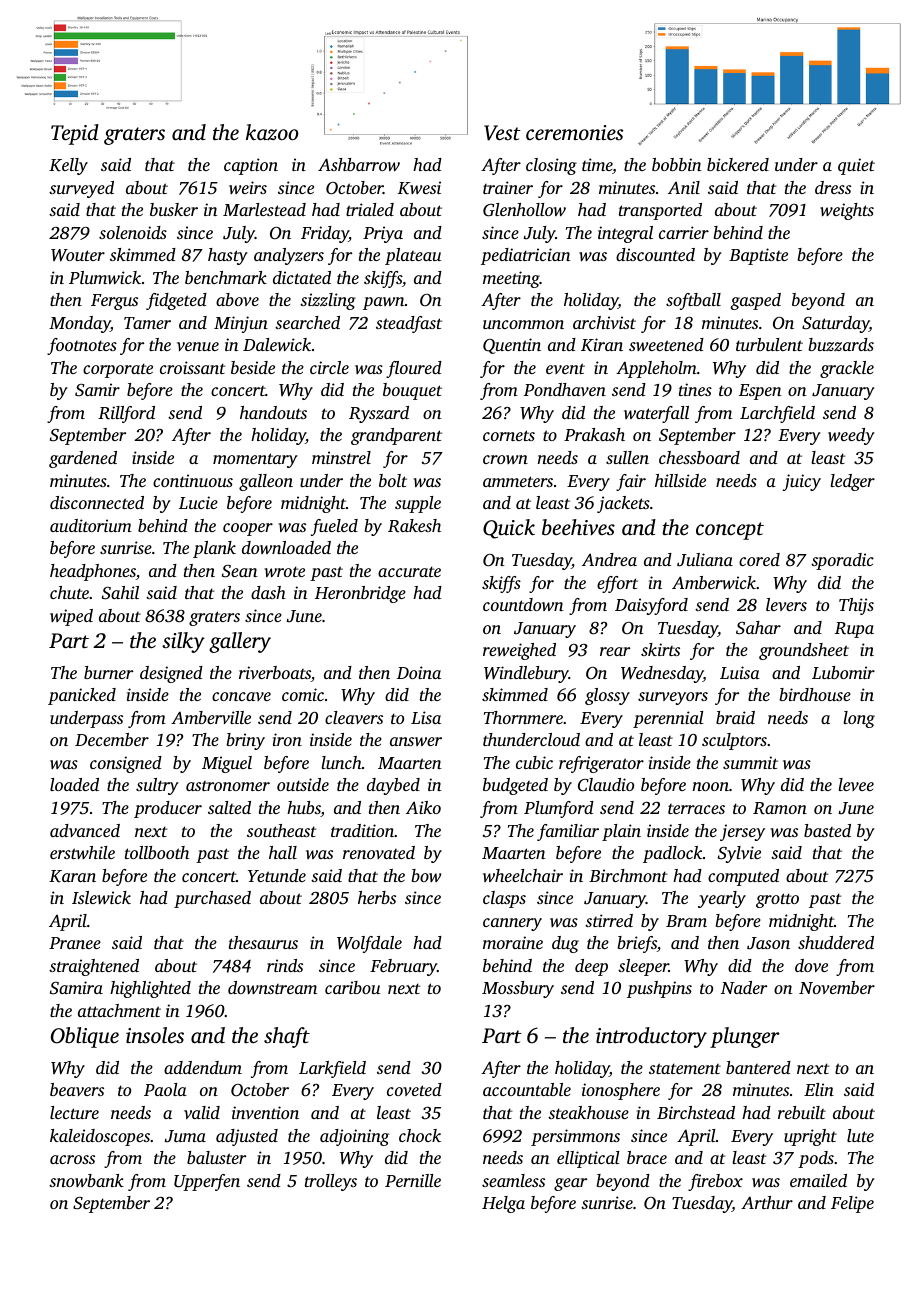 The image size is (924, 1308). What do you see at coordinates (738, 164) in the screenshot?
I see `bickered` at bounding box center [738, 164].
